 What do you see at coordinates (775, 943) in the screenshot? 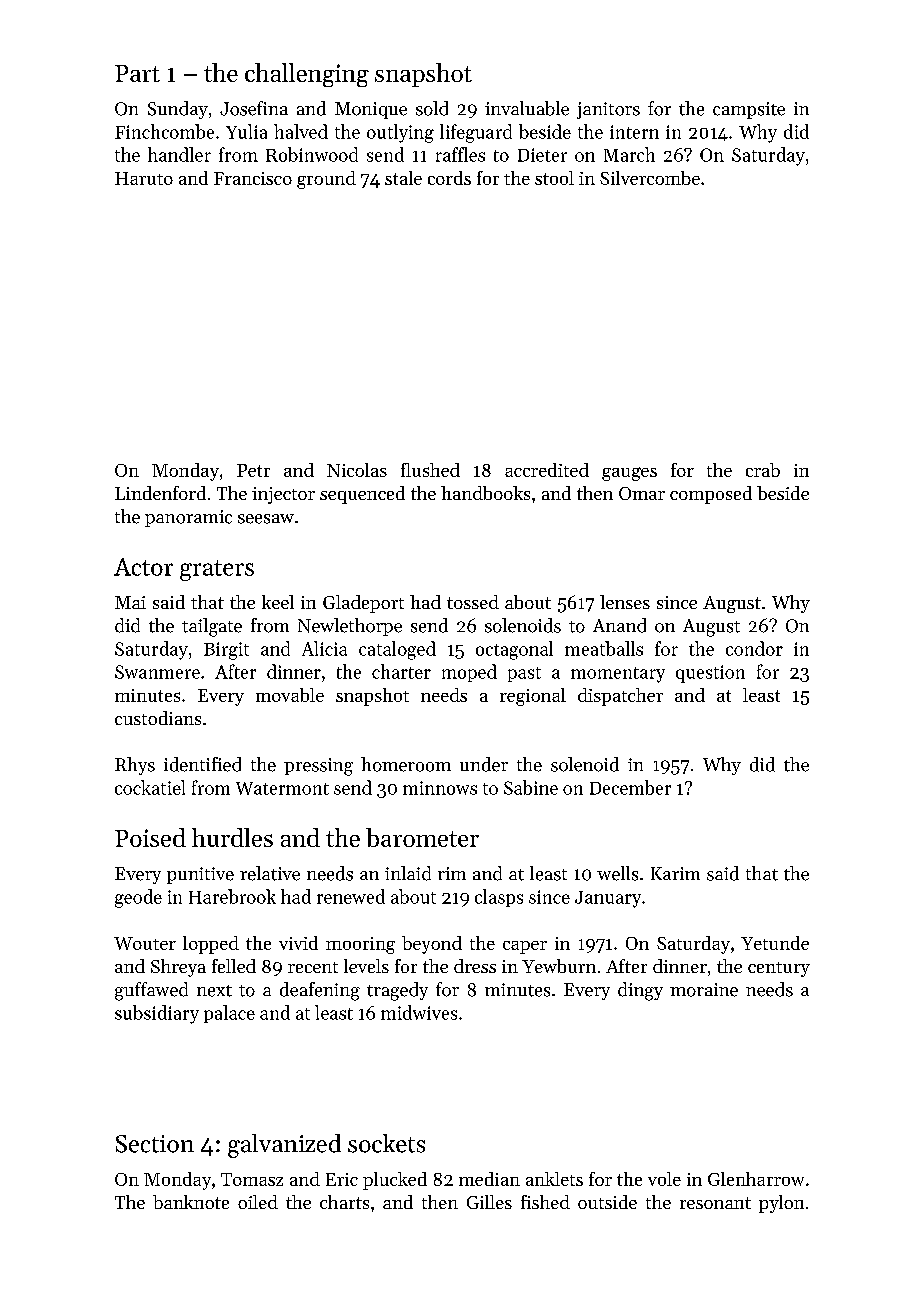
I see `Yetunde` at bounding box center [775, 943].
